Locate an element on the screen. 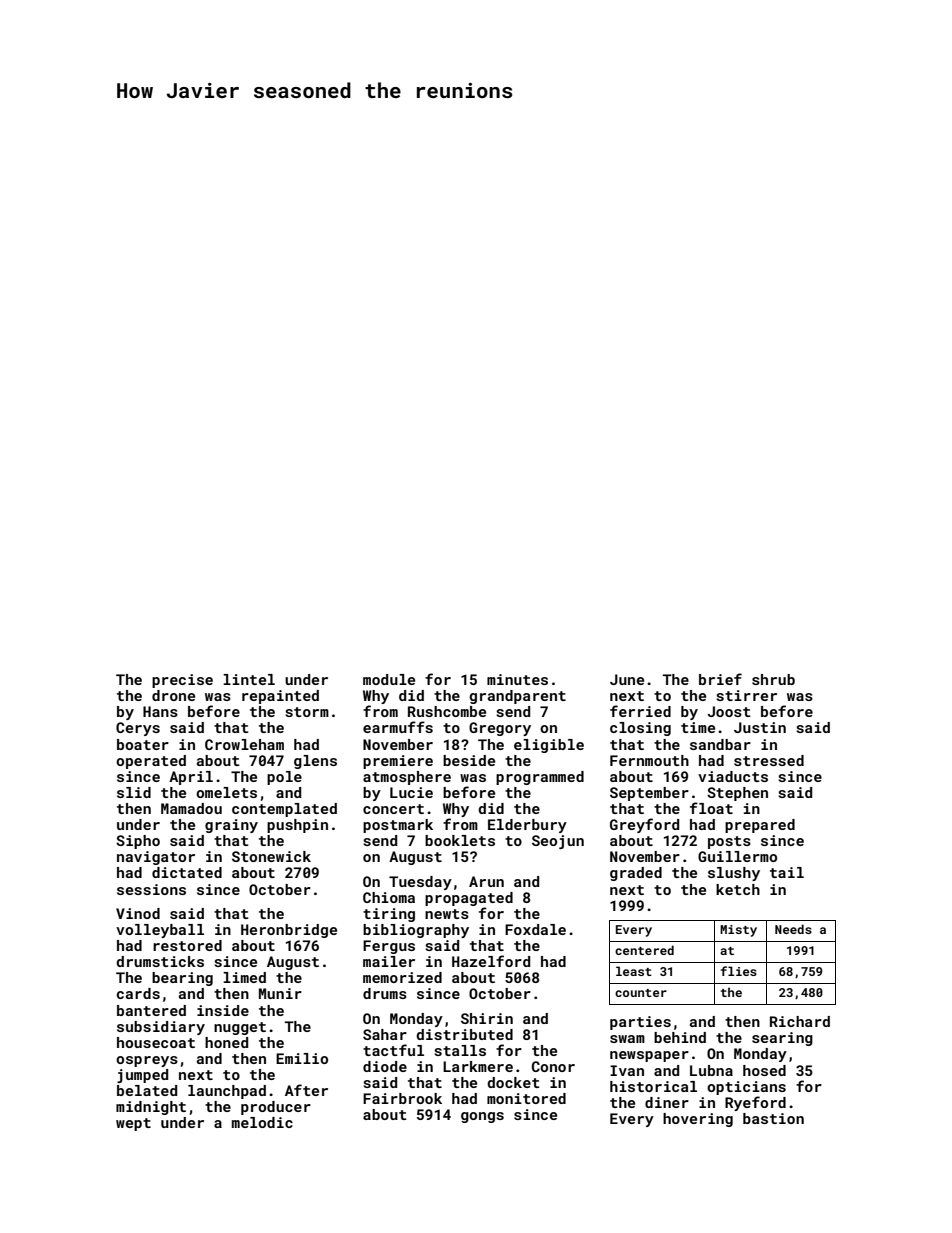 The width and height of the screenshot is (952, 1233). tail is located at coordinates (787, 872).
